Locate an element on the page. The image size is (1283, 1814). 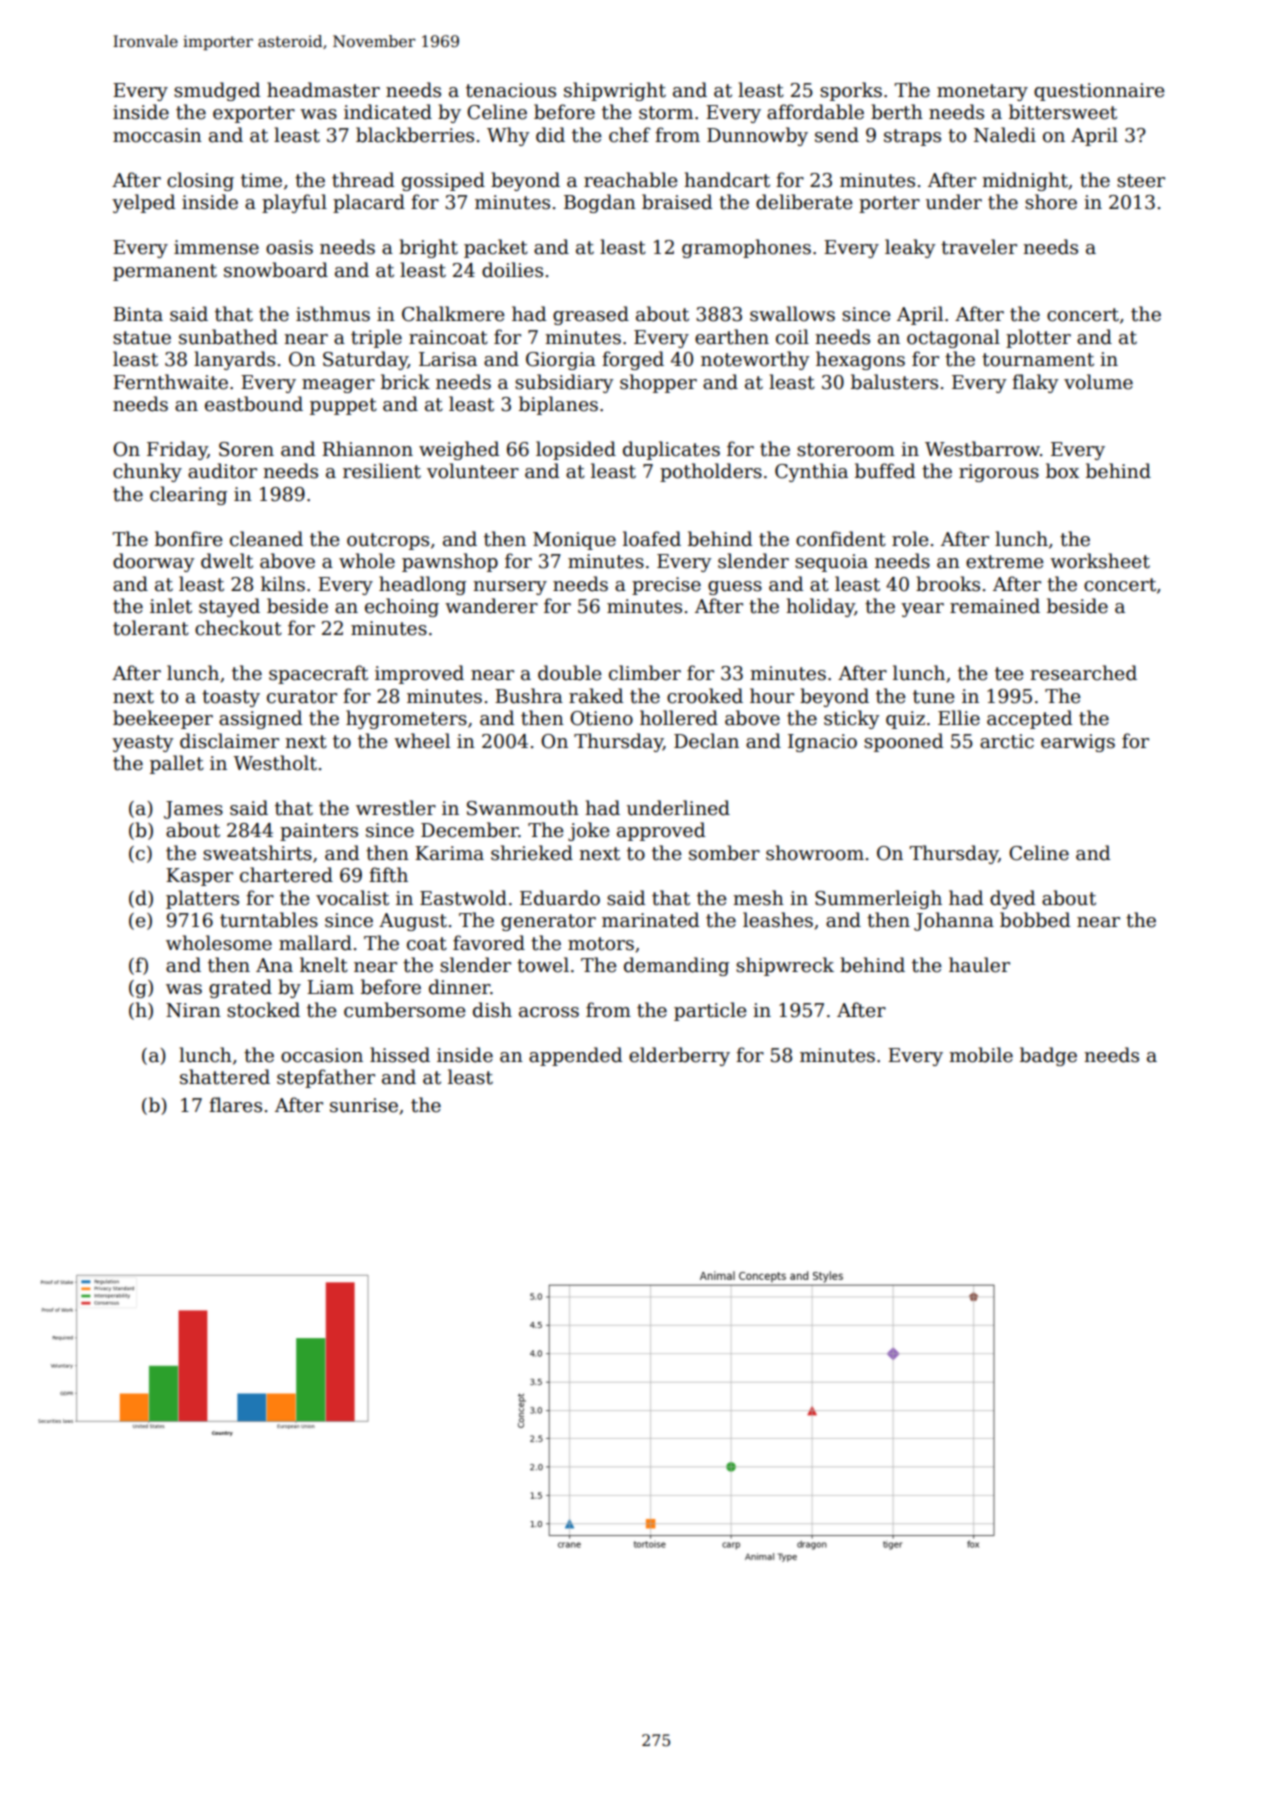
outcrops is located at coordinates (388, 541).
